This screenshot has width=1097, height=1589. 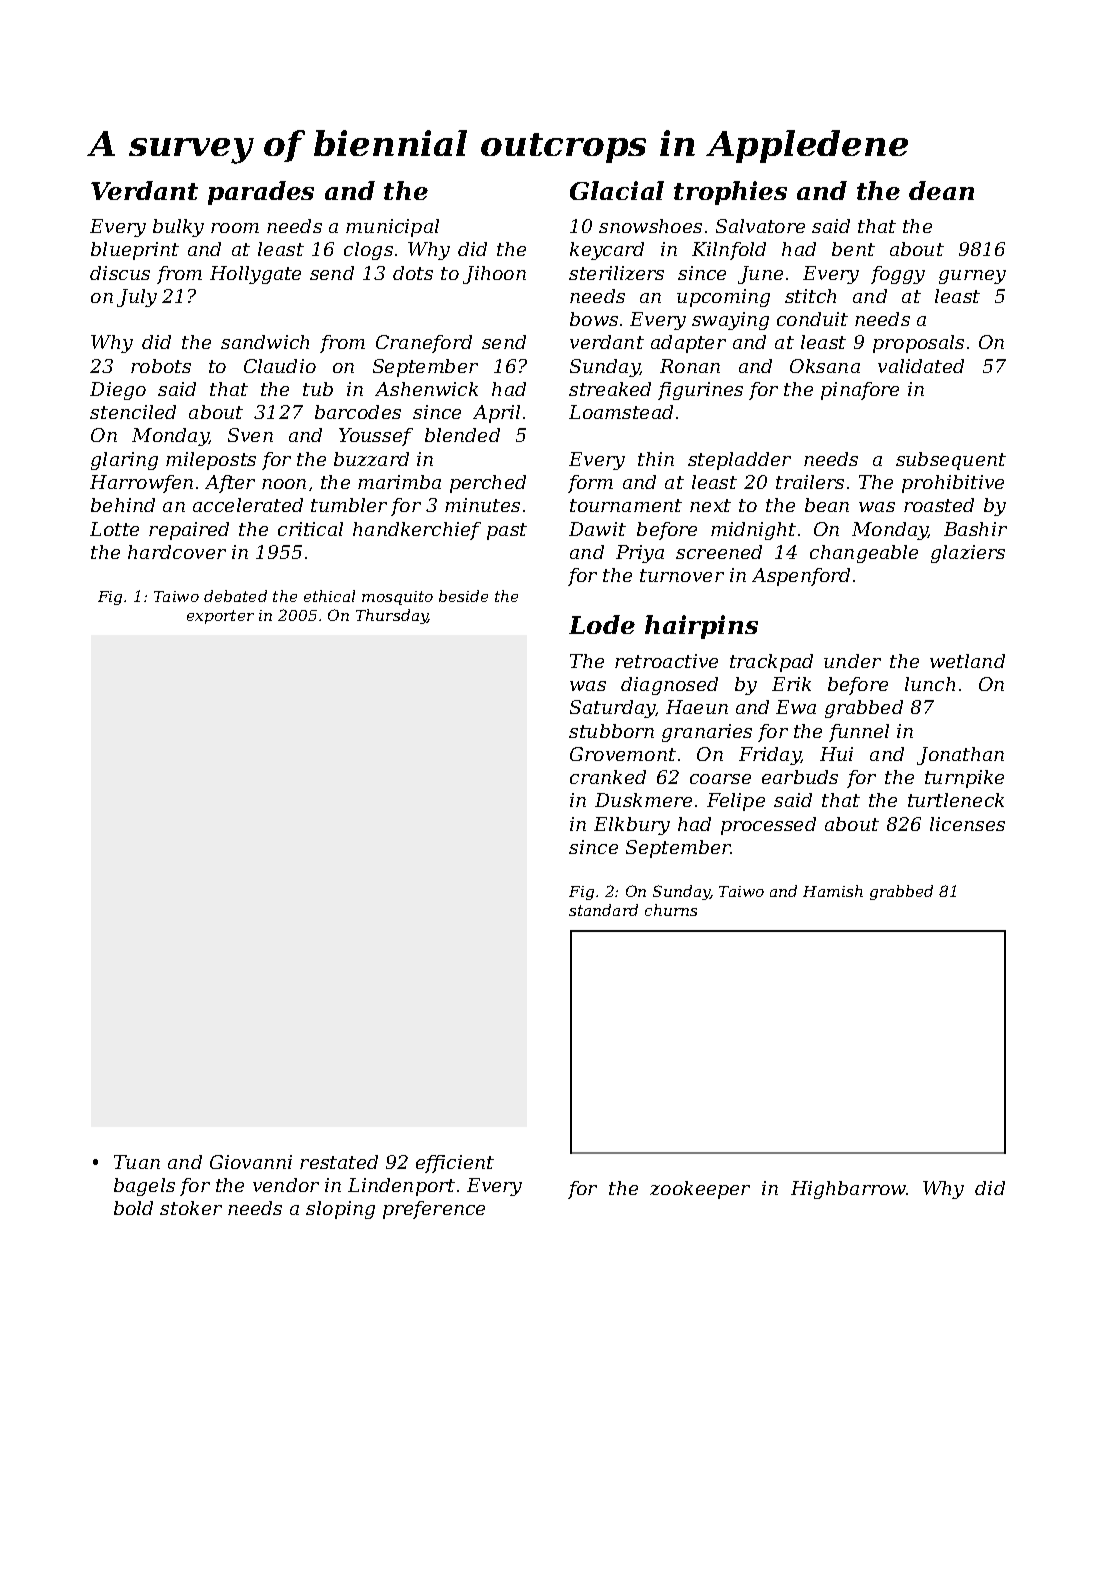 What do you see at coordinates (610, 389) in the screenshot?
I see `streaked` at bounding box center [610, 389].
